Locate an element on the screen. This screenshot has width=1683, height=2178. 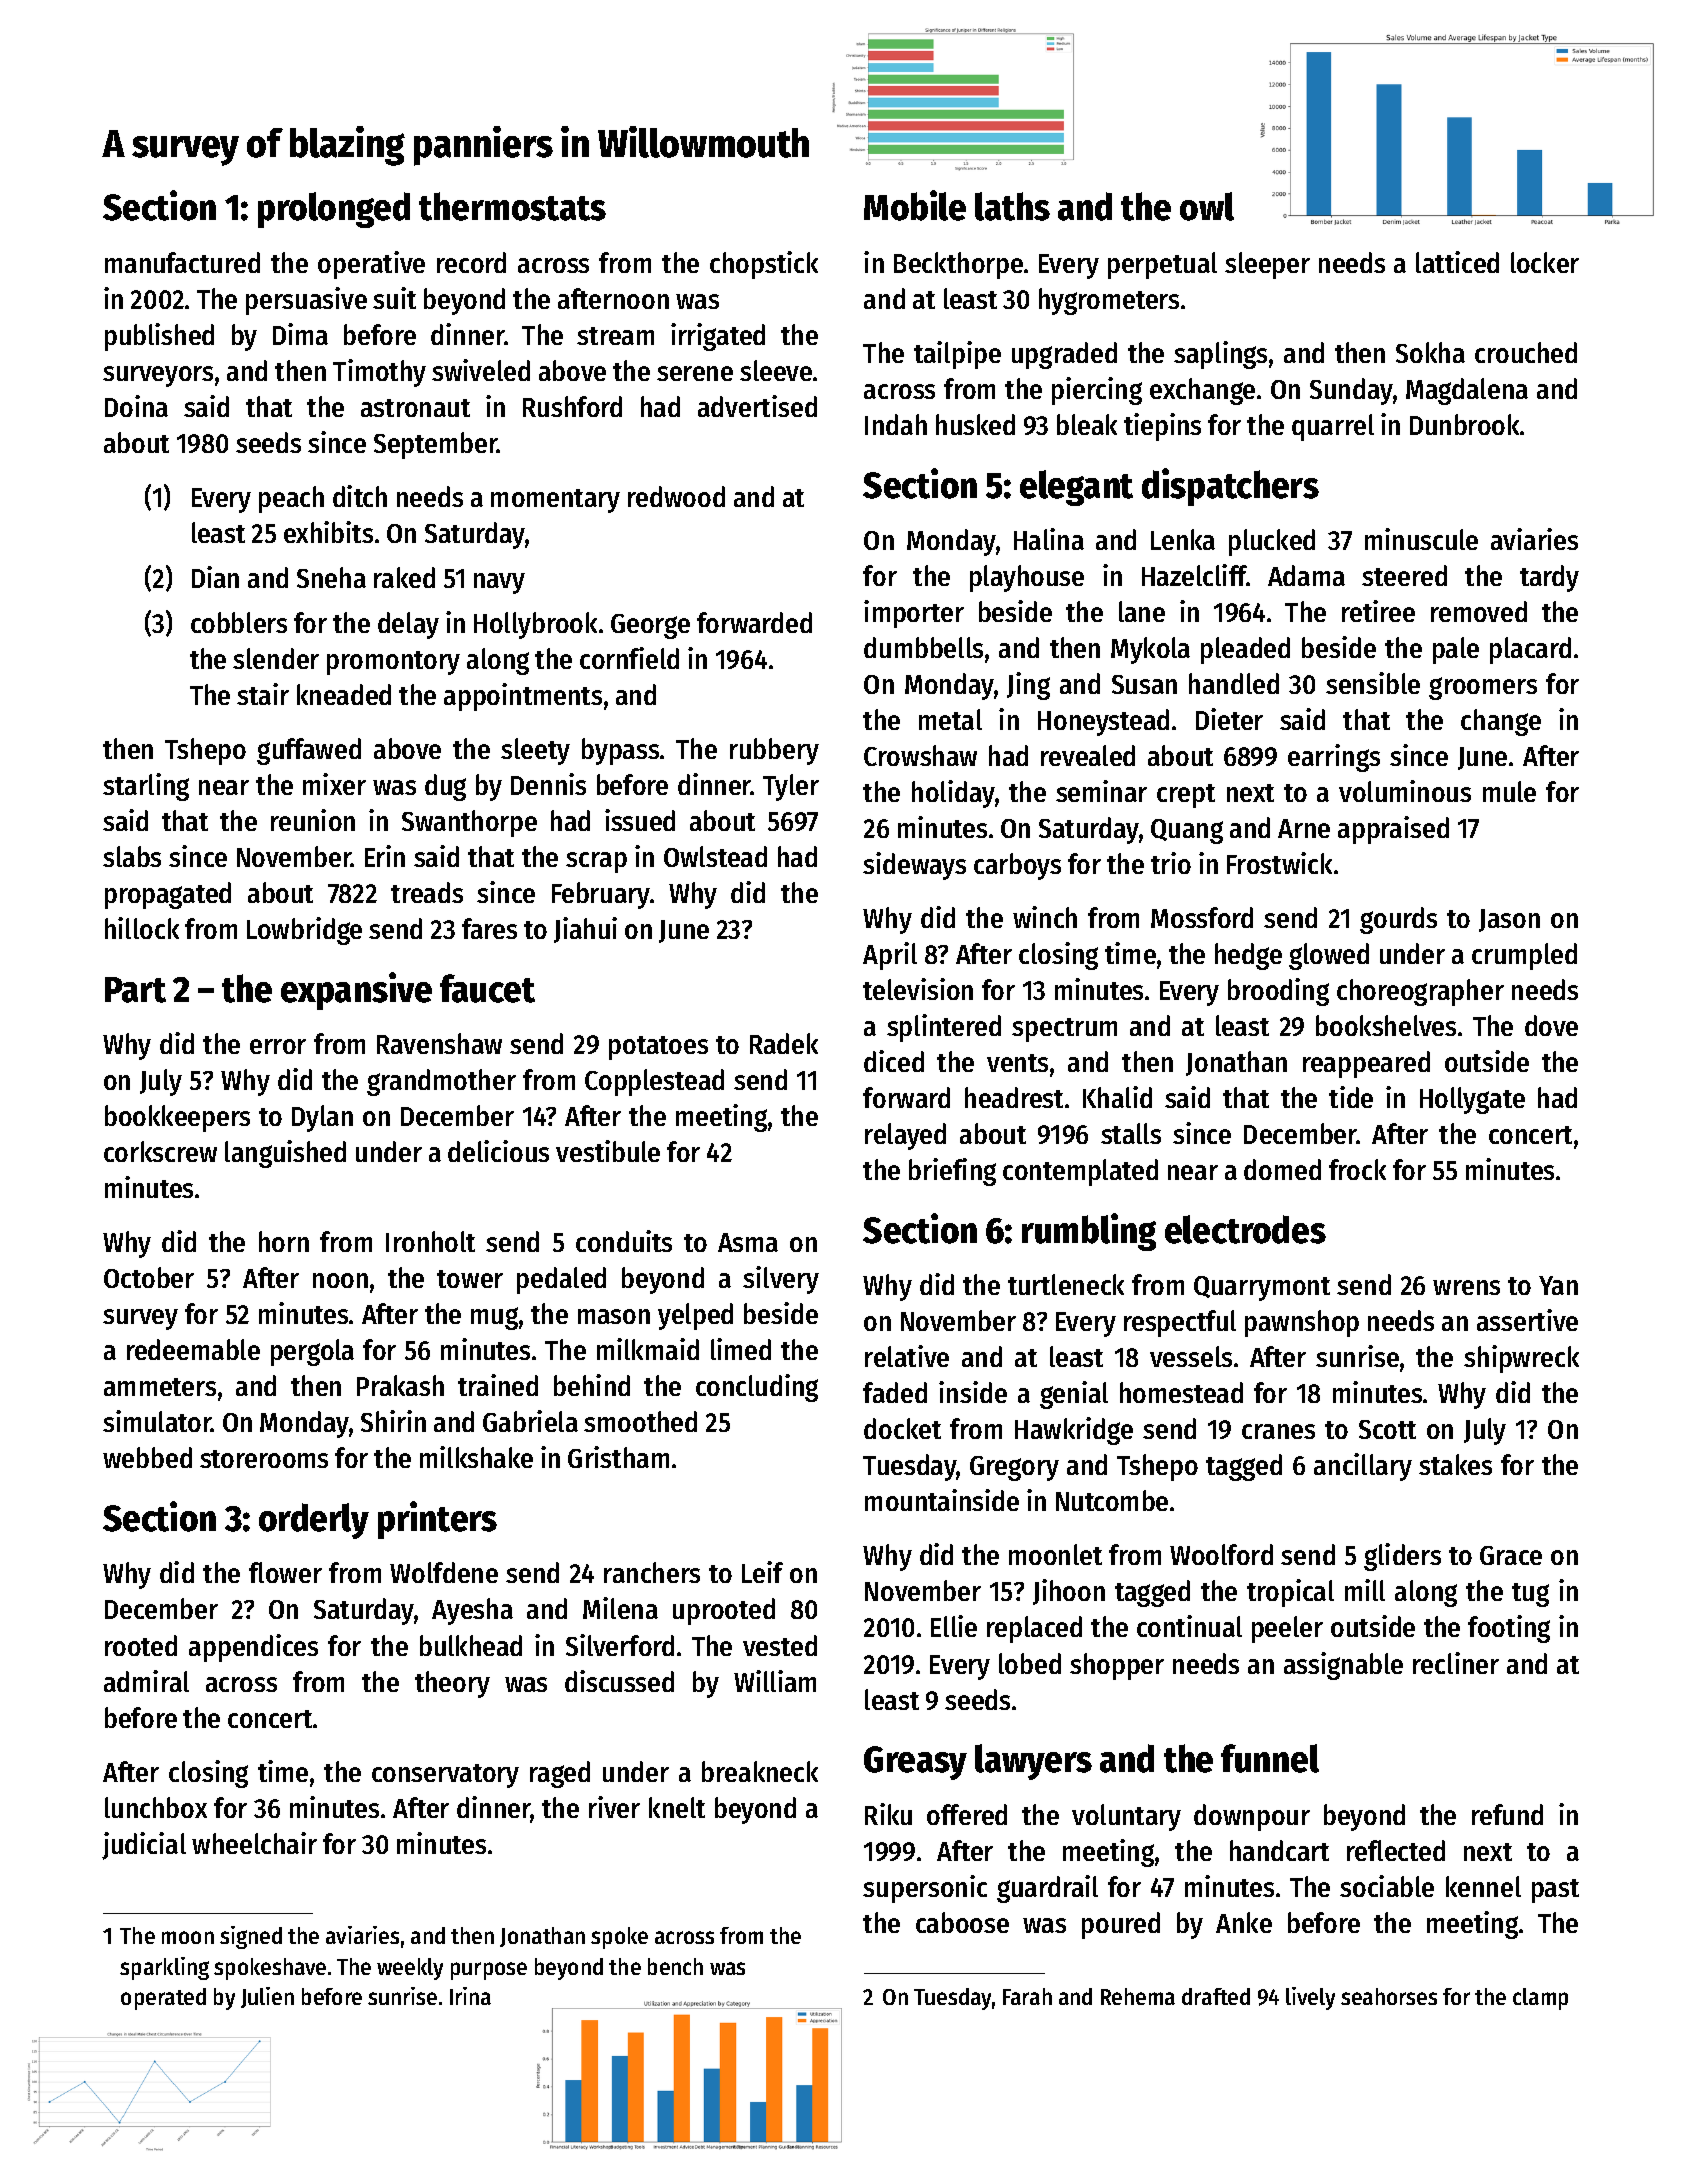
persuasive is located at coordinates (306, 301).
